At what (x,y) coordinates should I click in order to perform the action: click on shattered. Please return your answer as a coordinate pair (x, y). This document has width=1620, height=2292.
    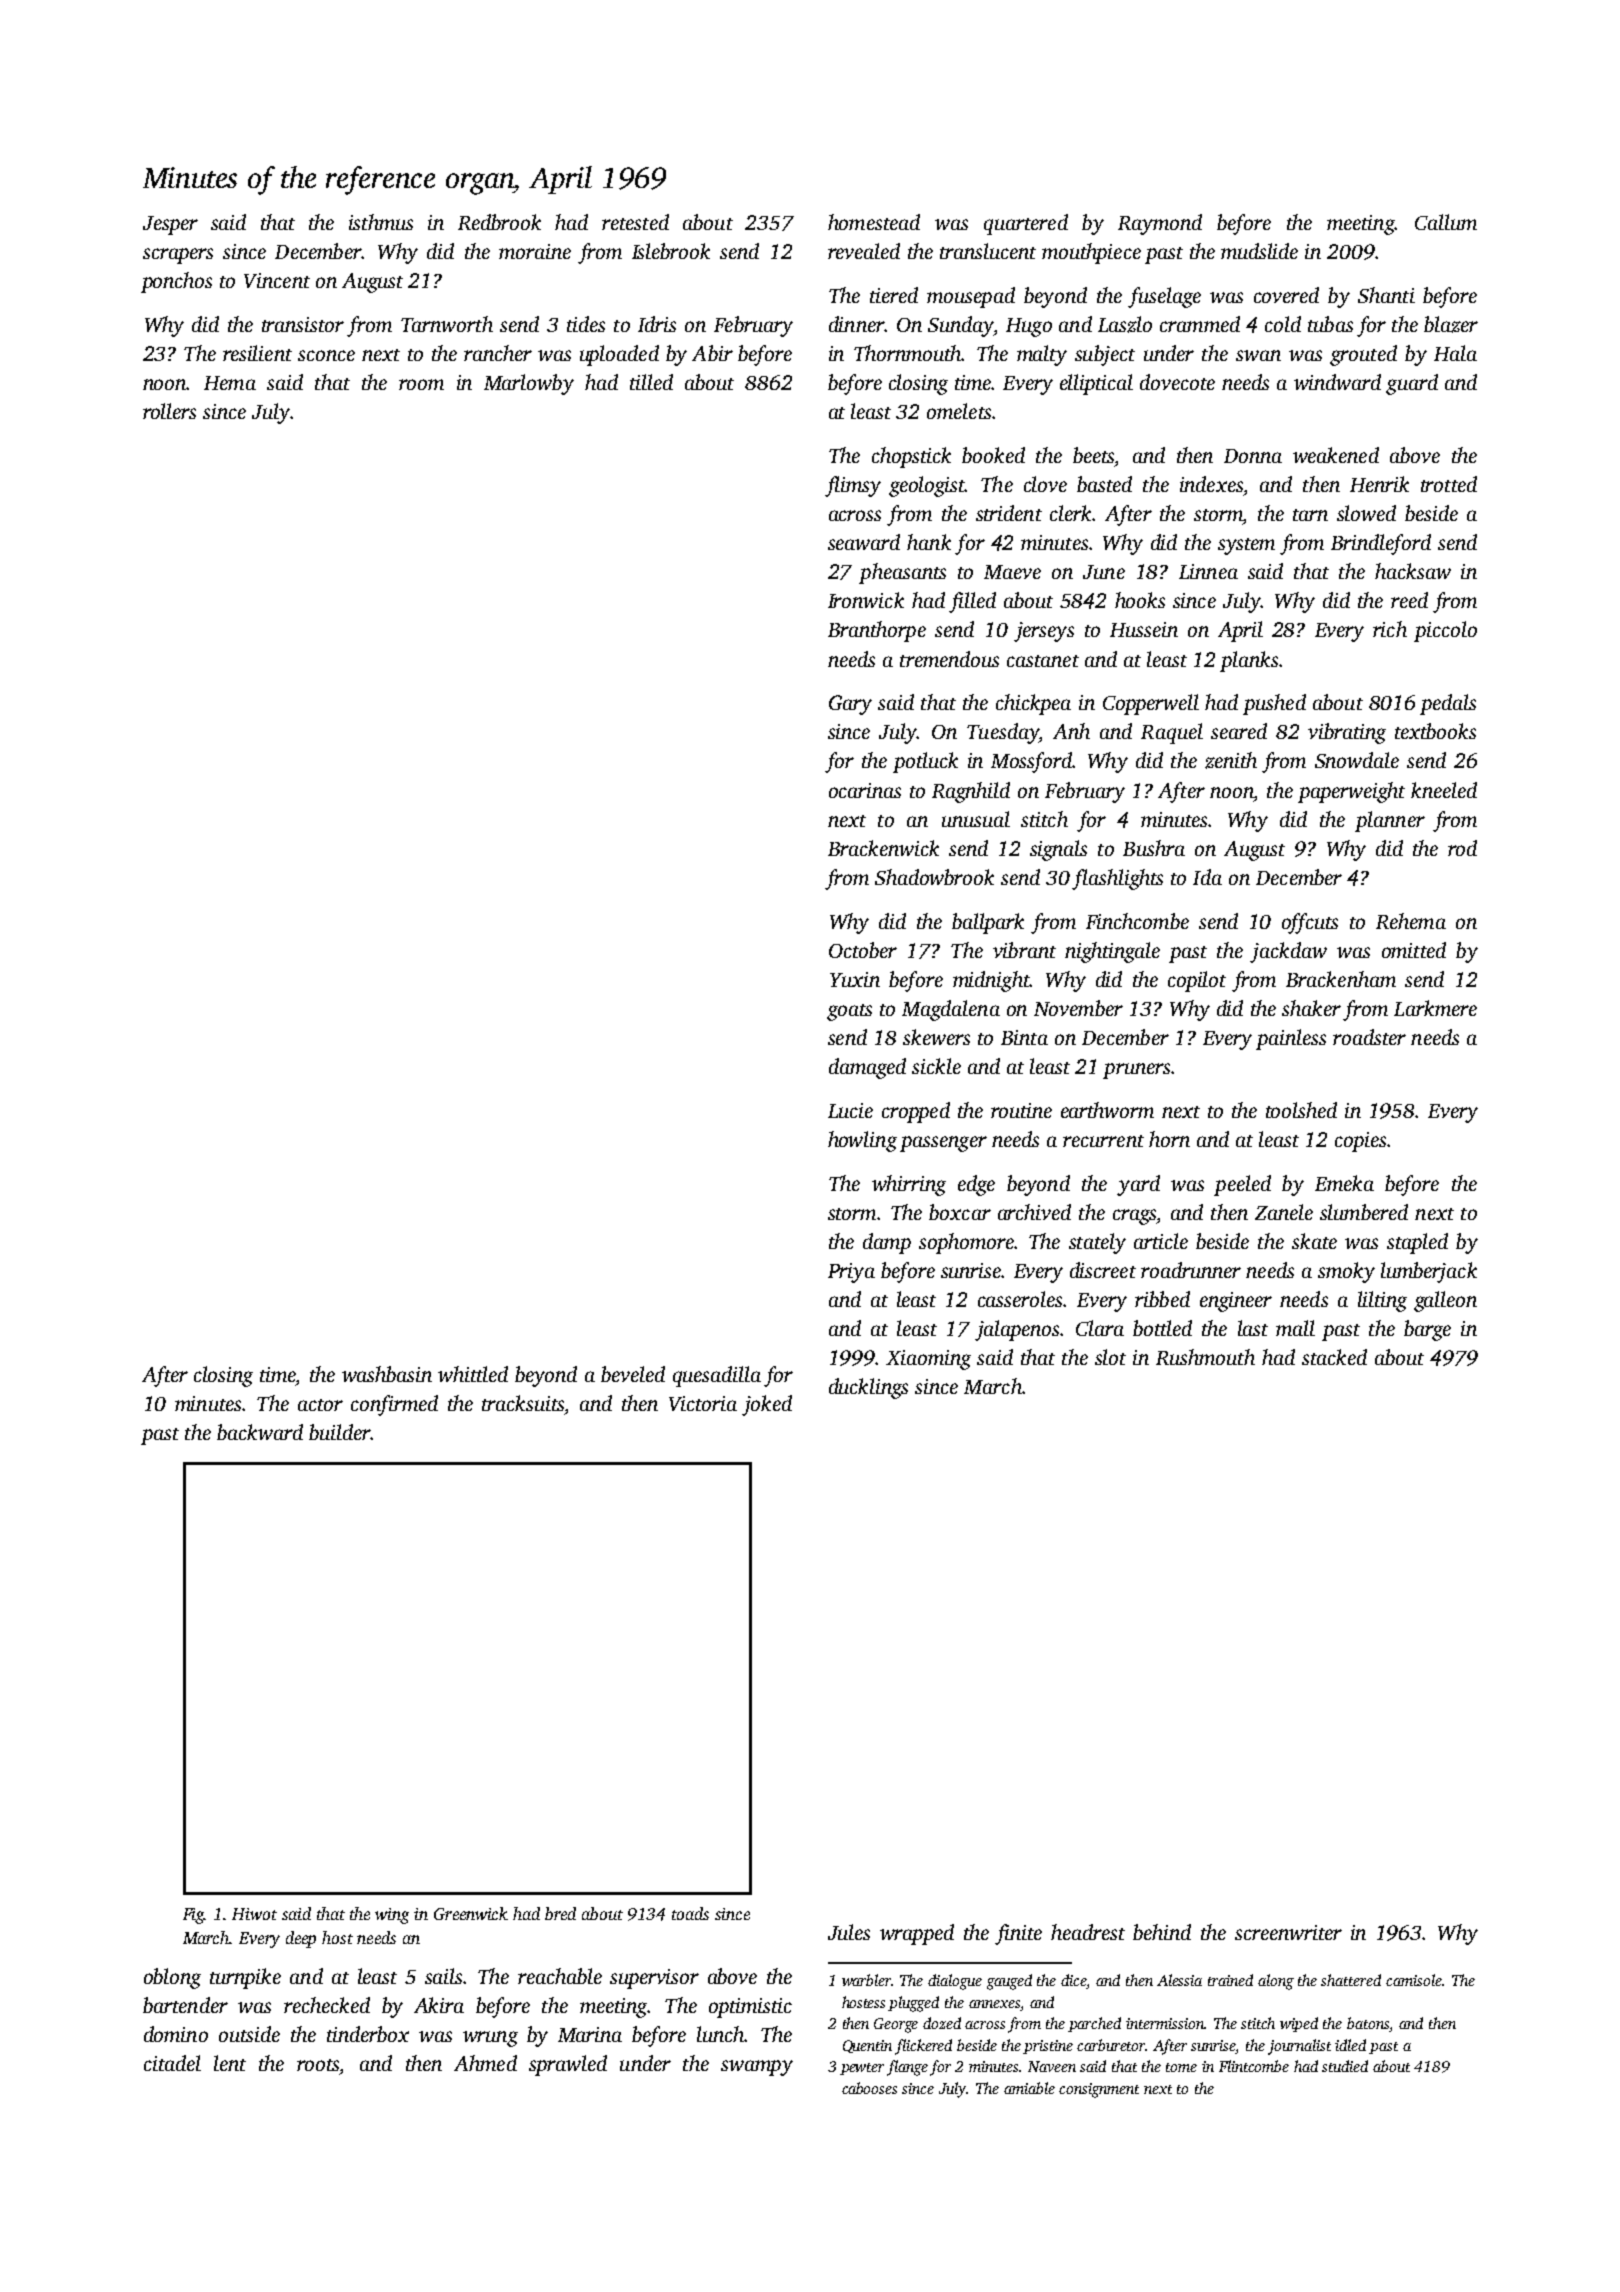
    Looking at the image, I should click on (1351, 1980).
